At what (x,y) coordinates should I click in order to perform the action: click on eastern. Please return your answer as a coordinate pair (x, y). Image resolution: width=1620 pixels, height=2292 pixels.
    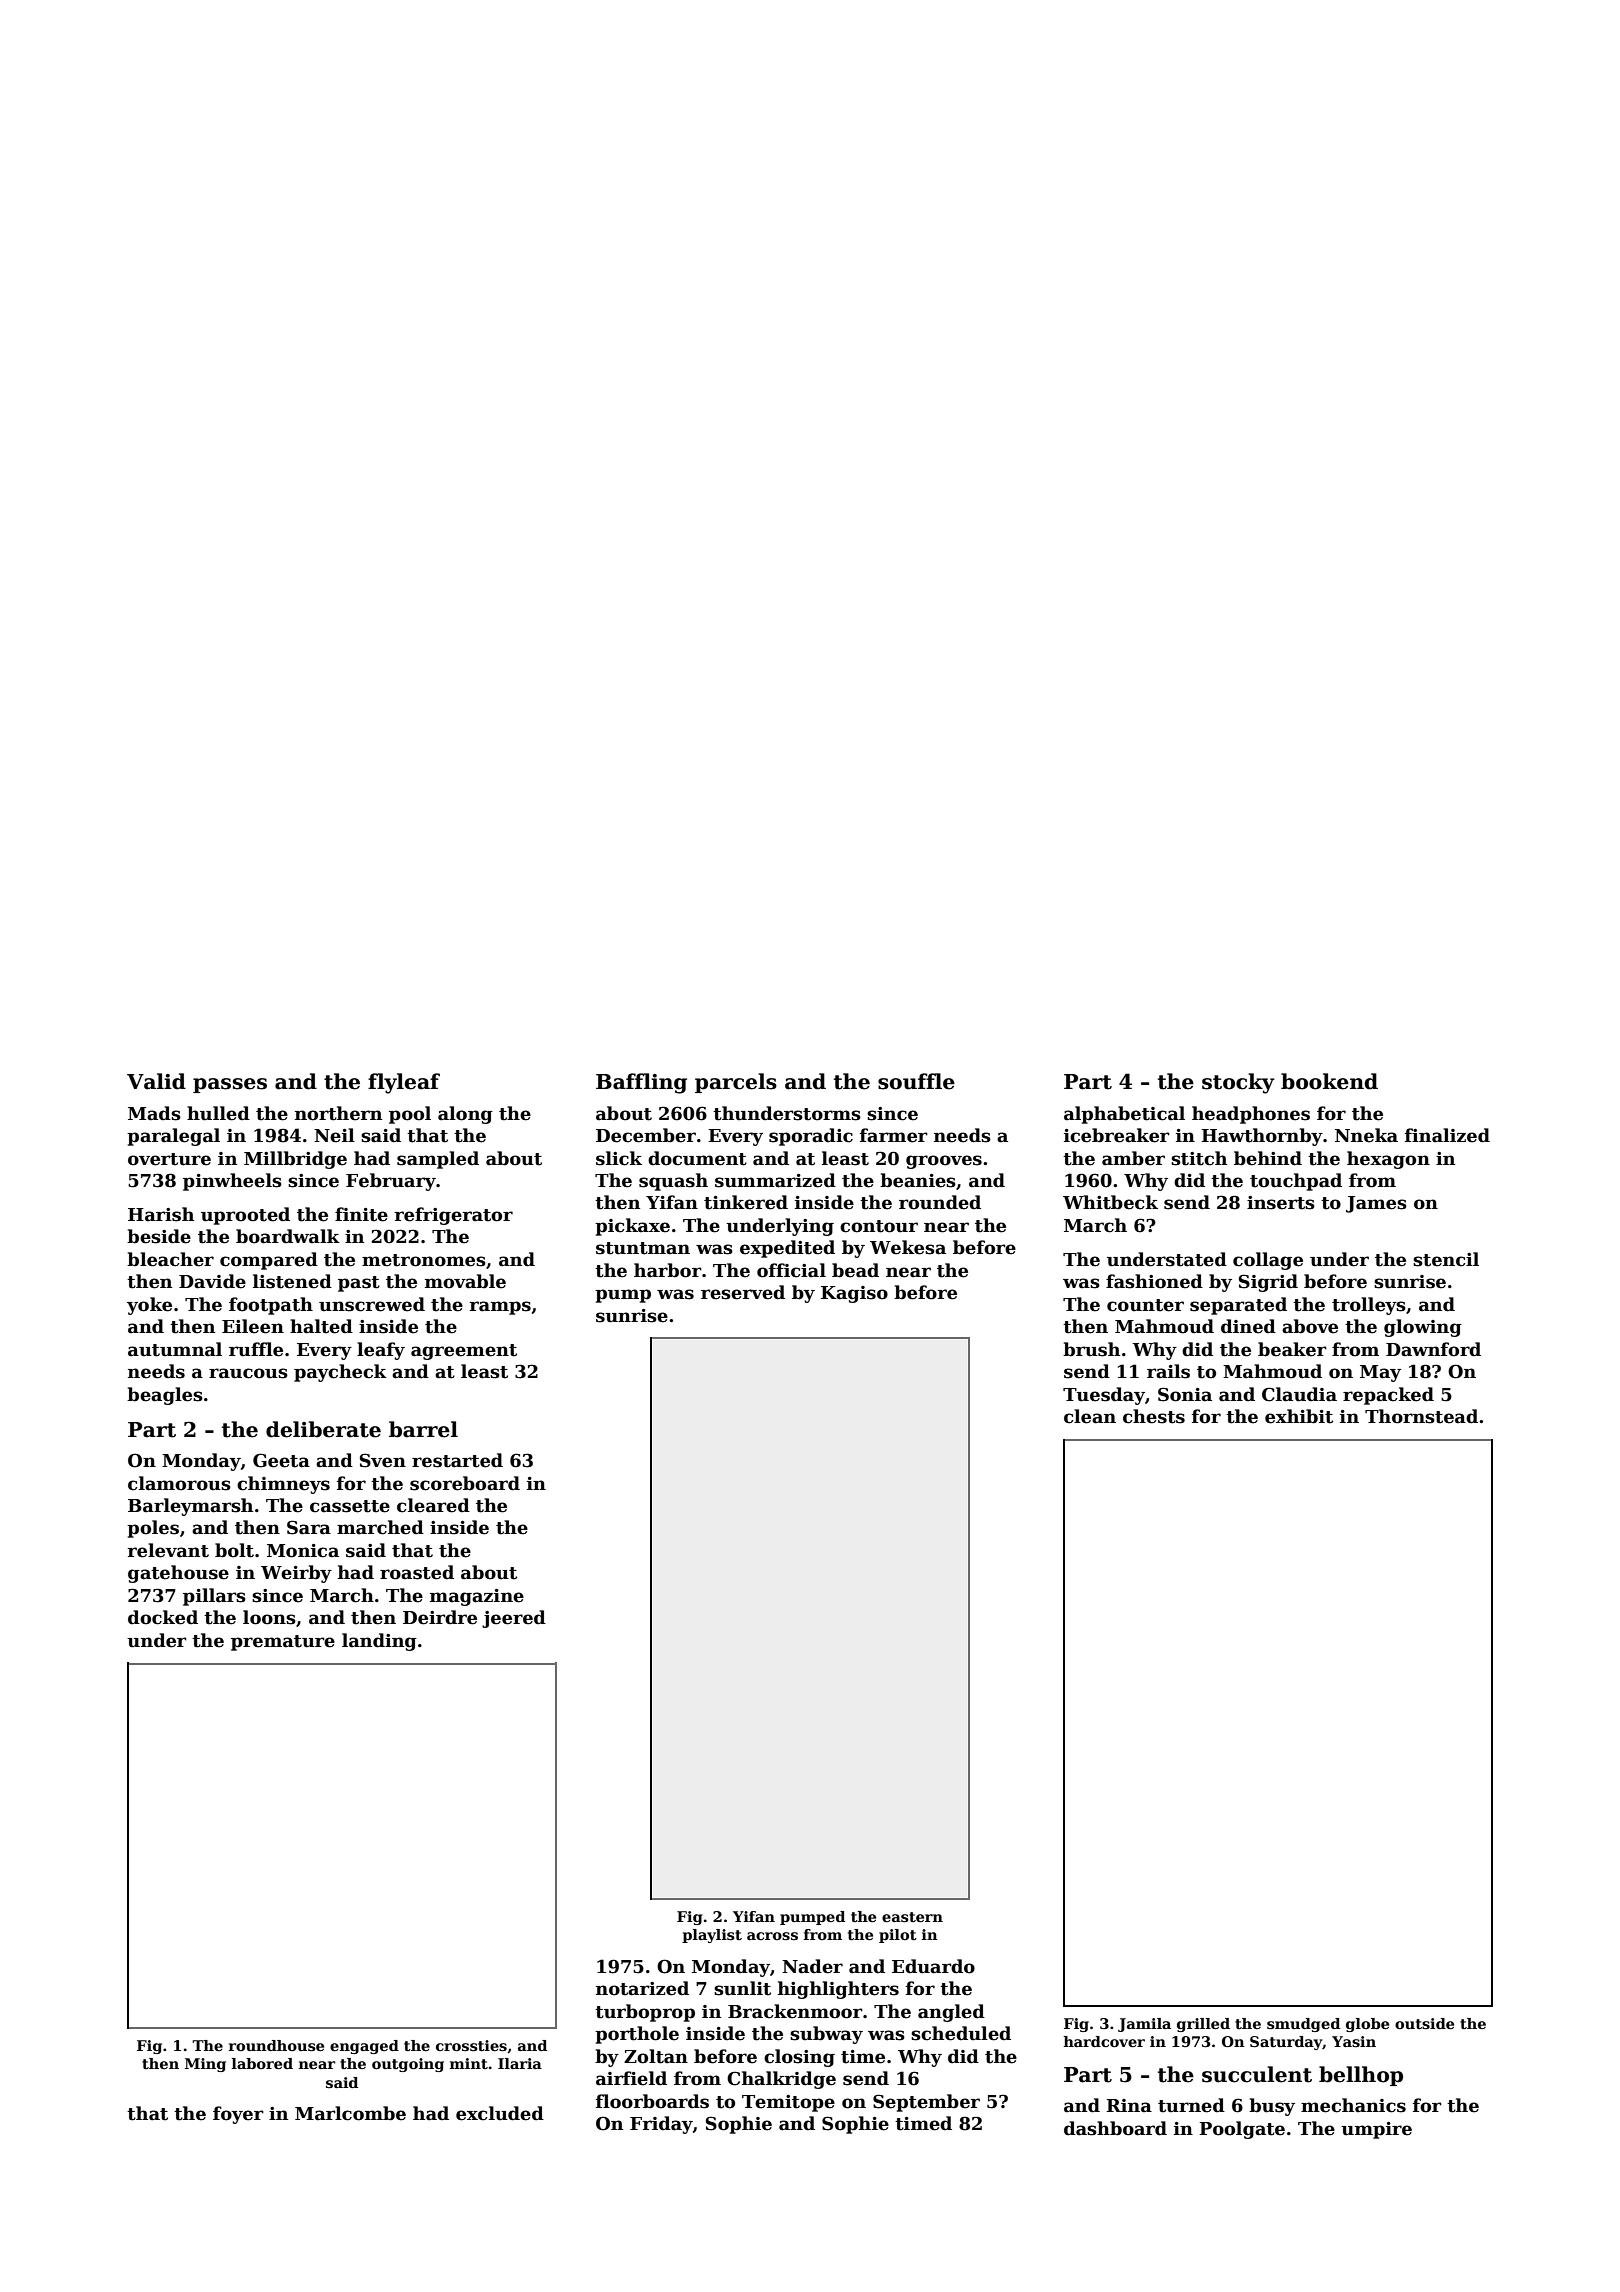
    Looking at the image, I should click on (912, 1917).
